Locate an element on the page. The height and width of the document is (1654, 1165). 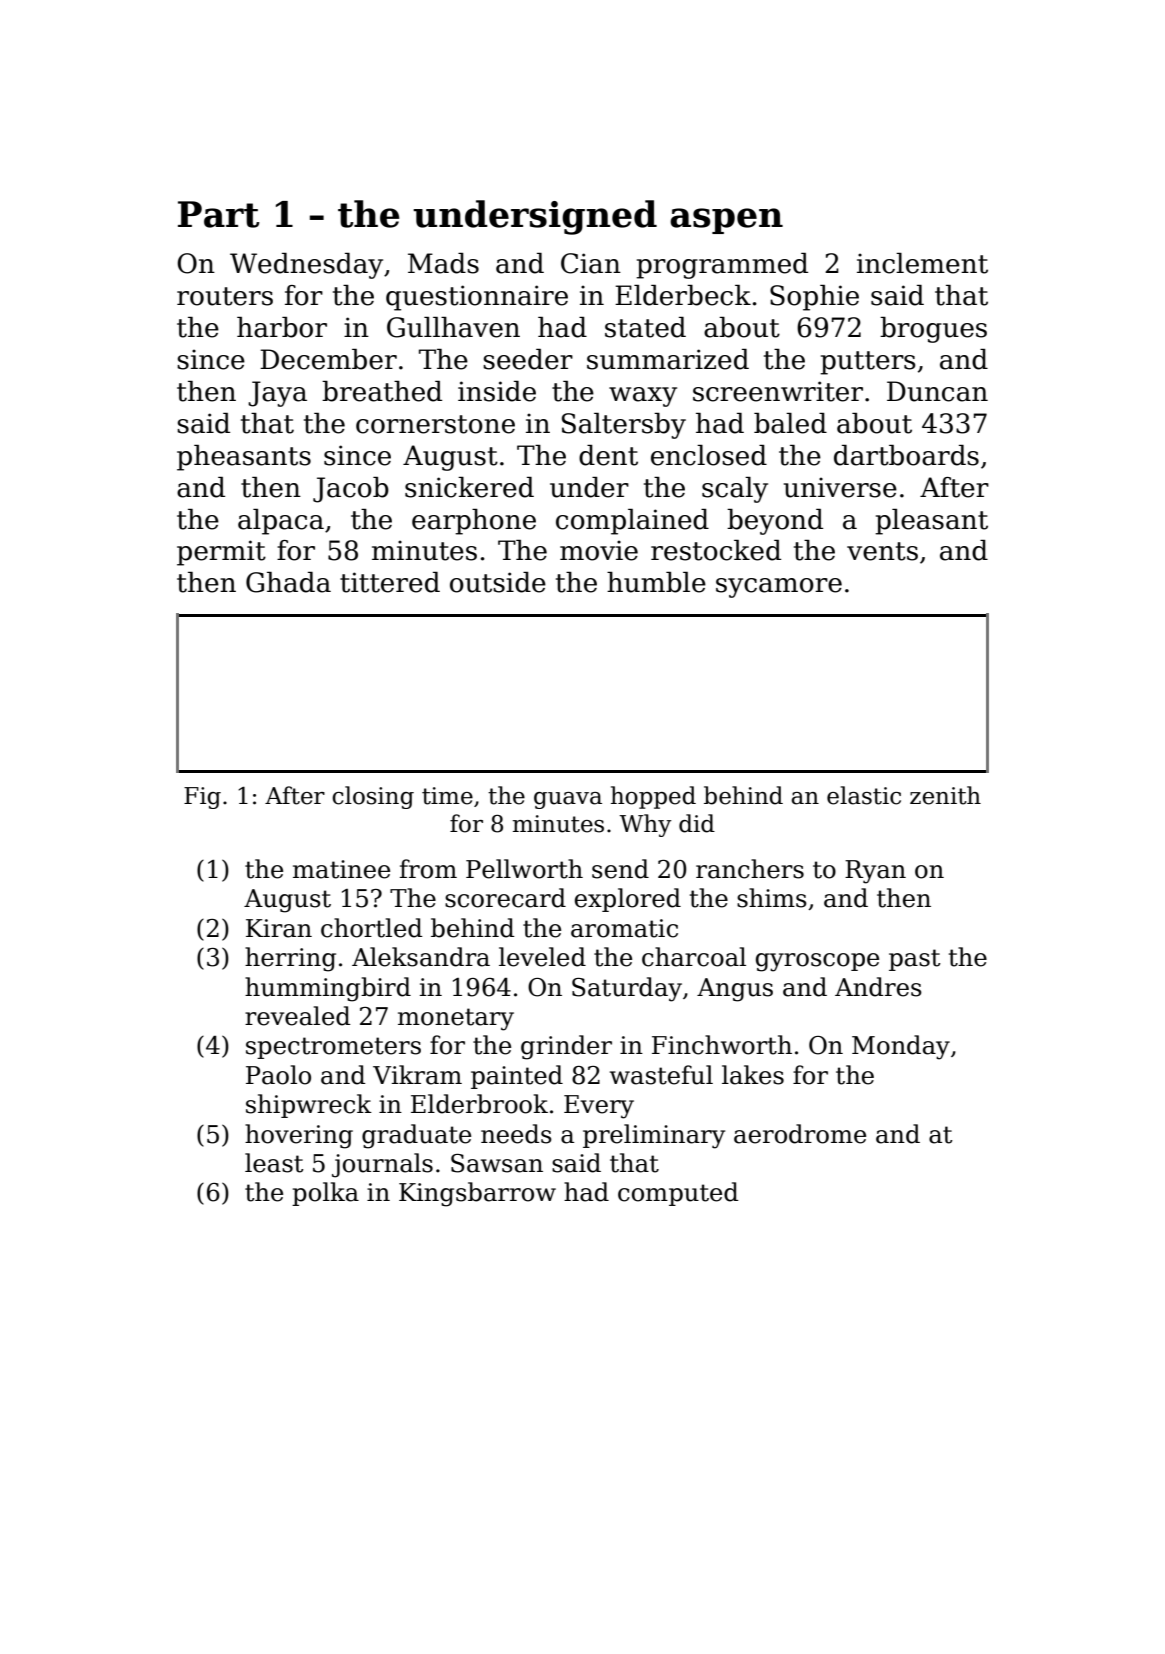
computed is located at coordinates (678, 1194).
